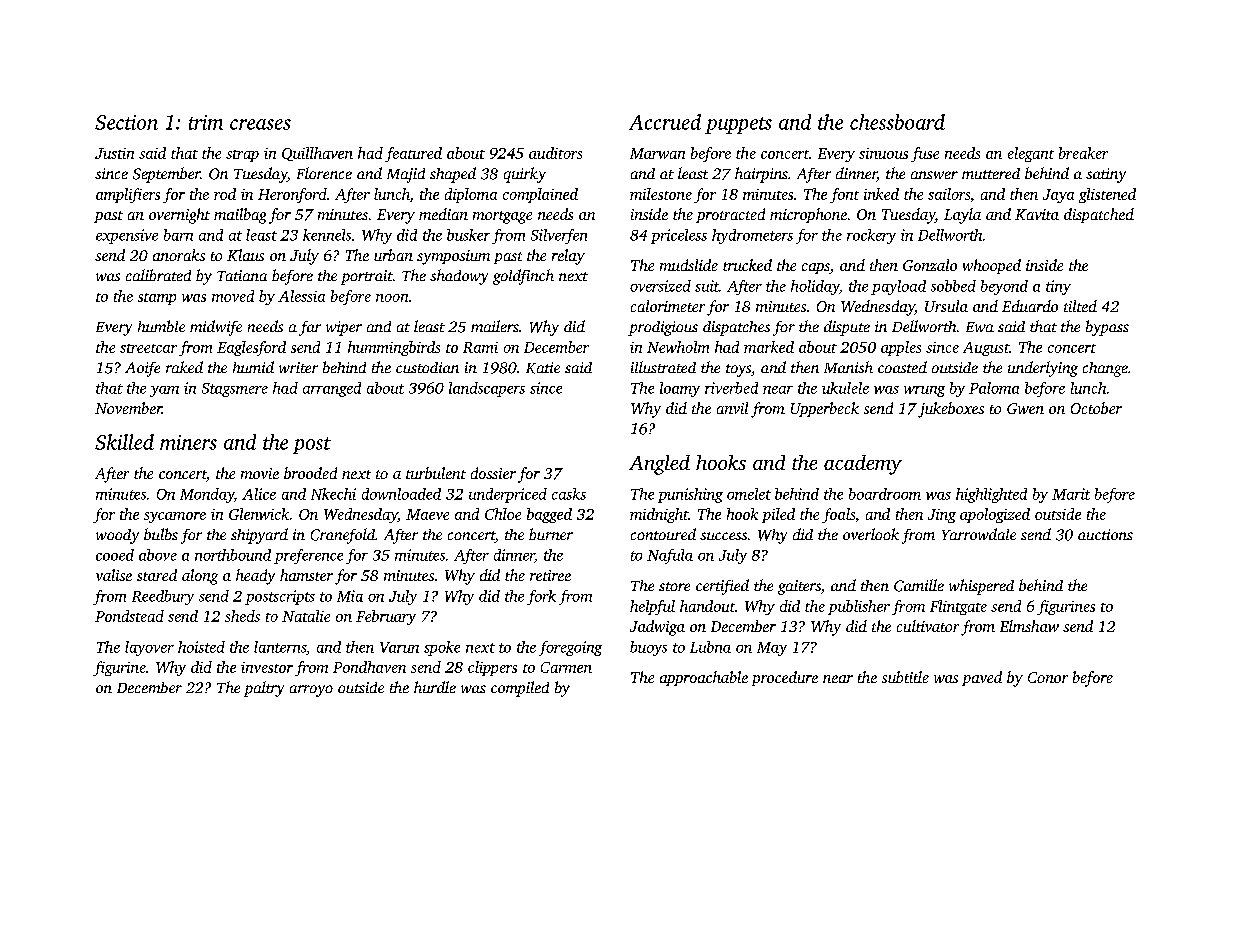 The height and width of the document is (952, 1233). Describe the element at coordinates (163, 597) in the document. I see `Reedbury` at that location.
